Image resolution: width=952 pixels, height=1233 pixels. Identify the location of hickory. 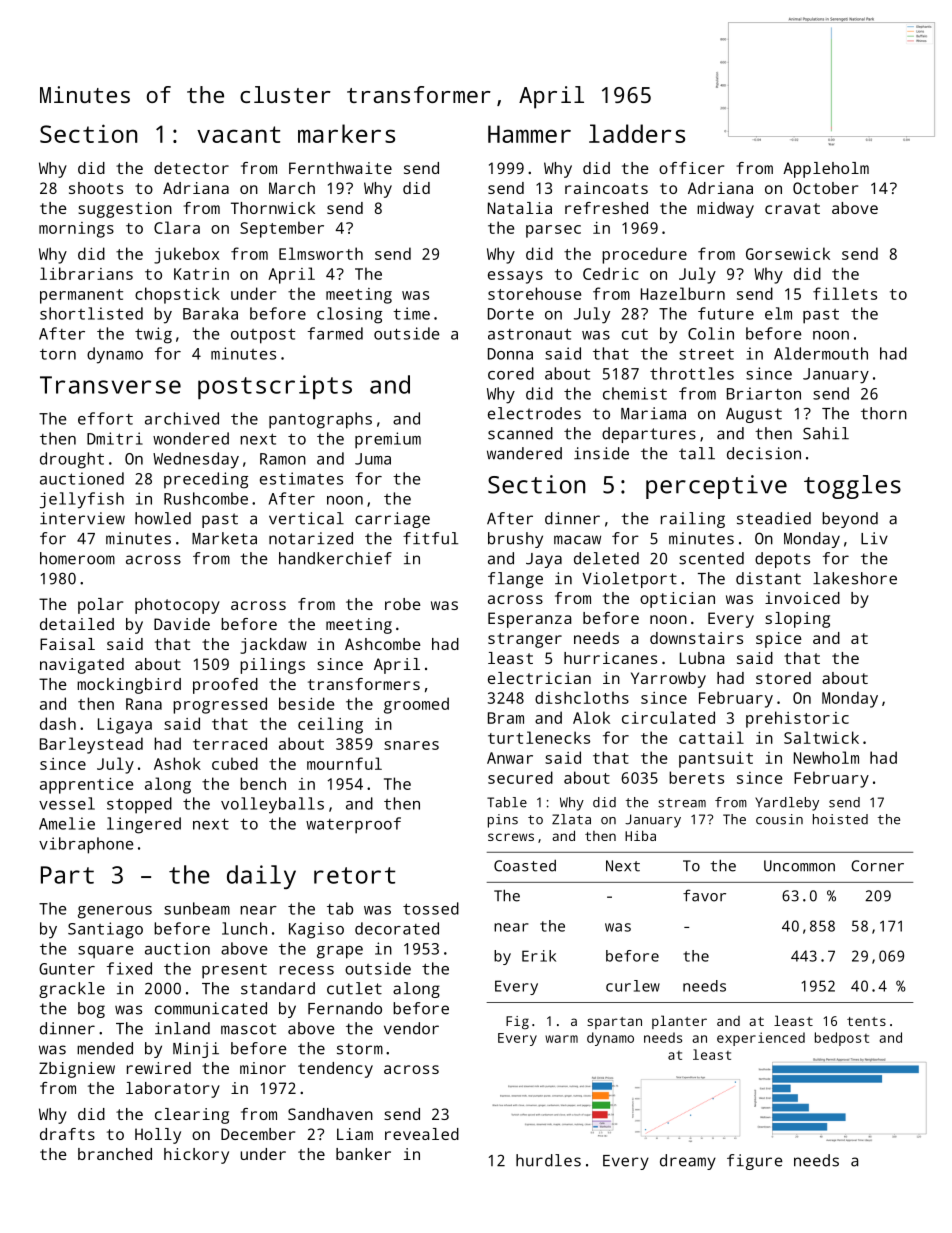
(196, 1156).
